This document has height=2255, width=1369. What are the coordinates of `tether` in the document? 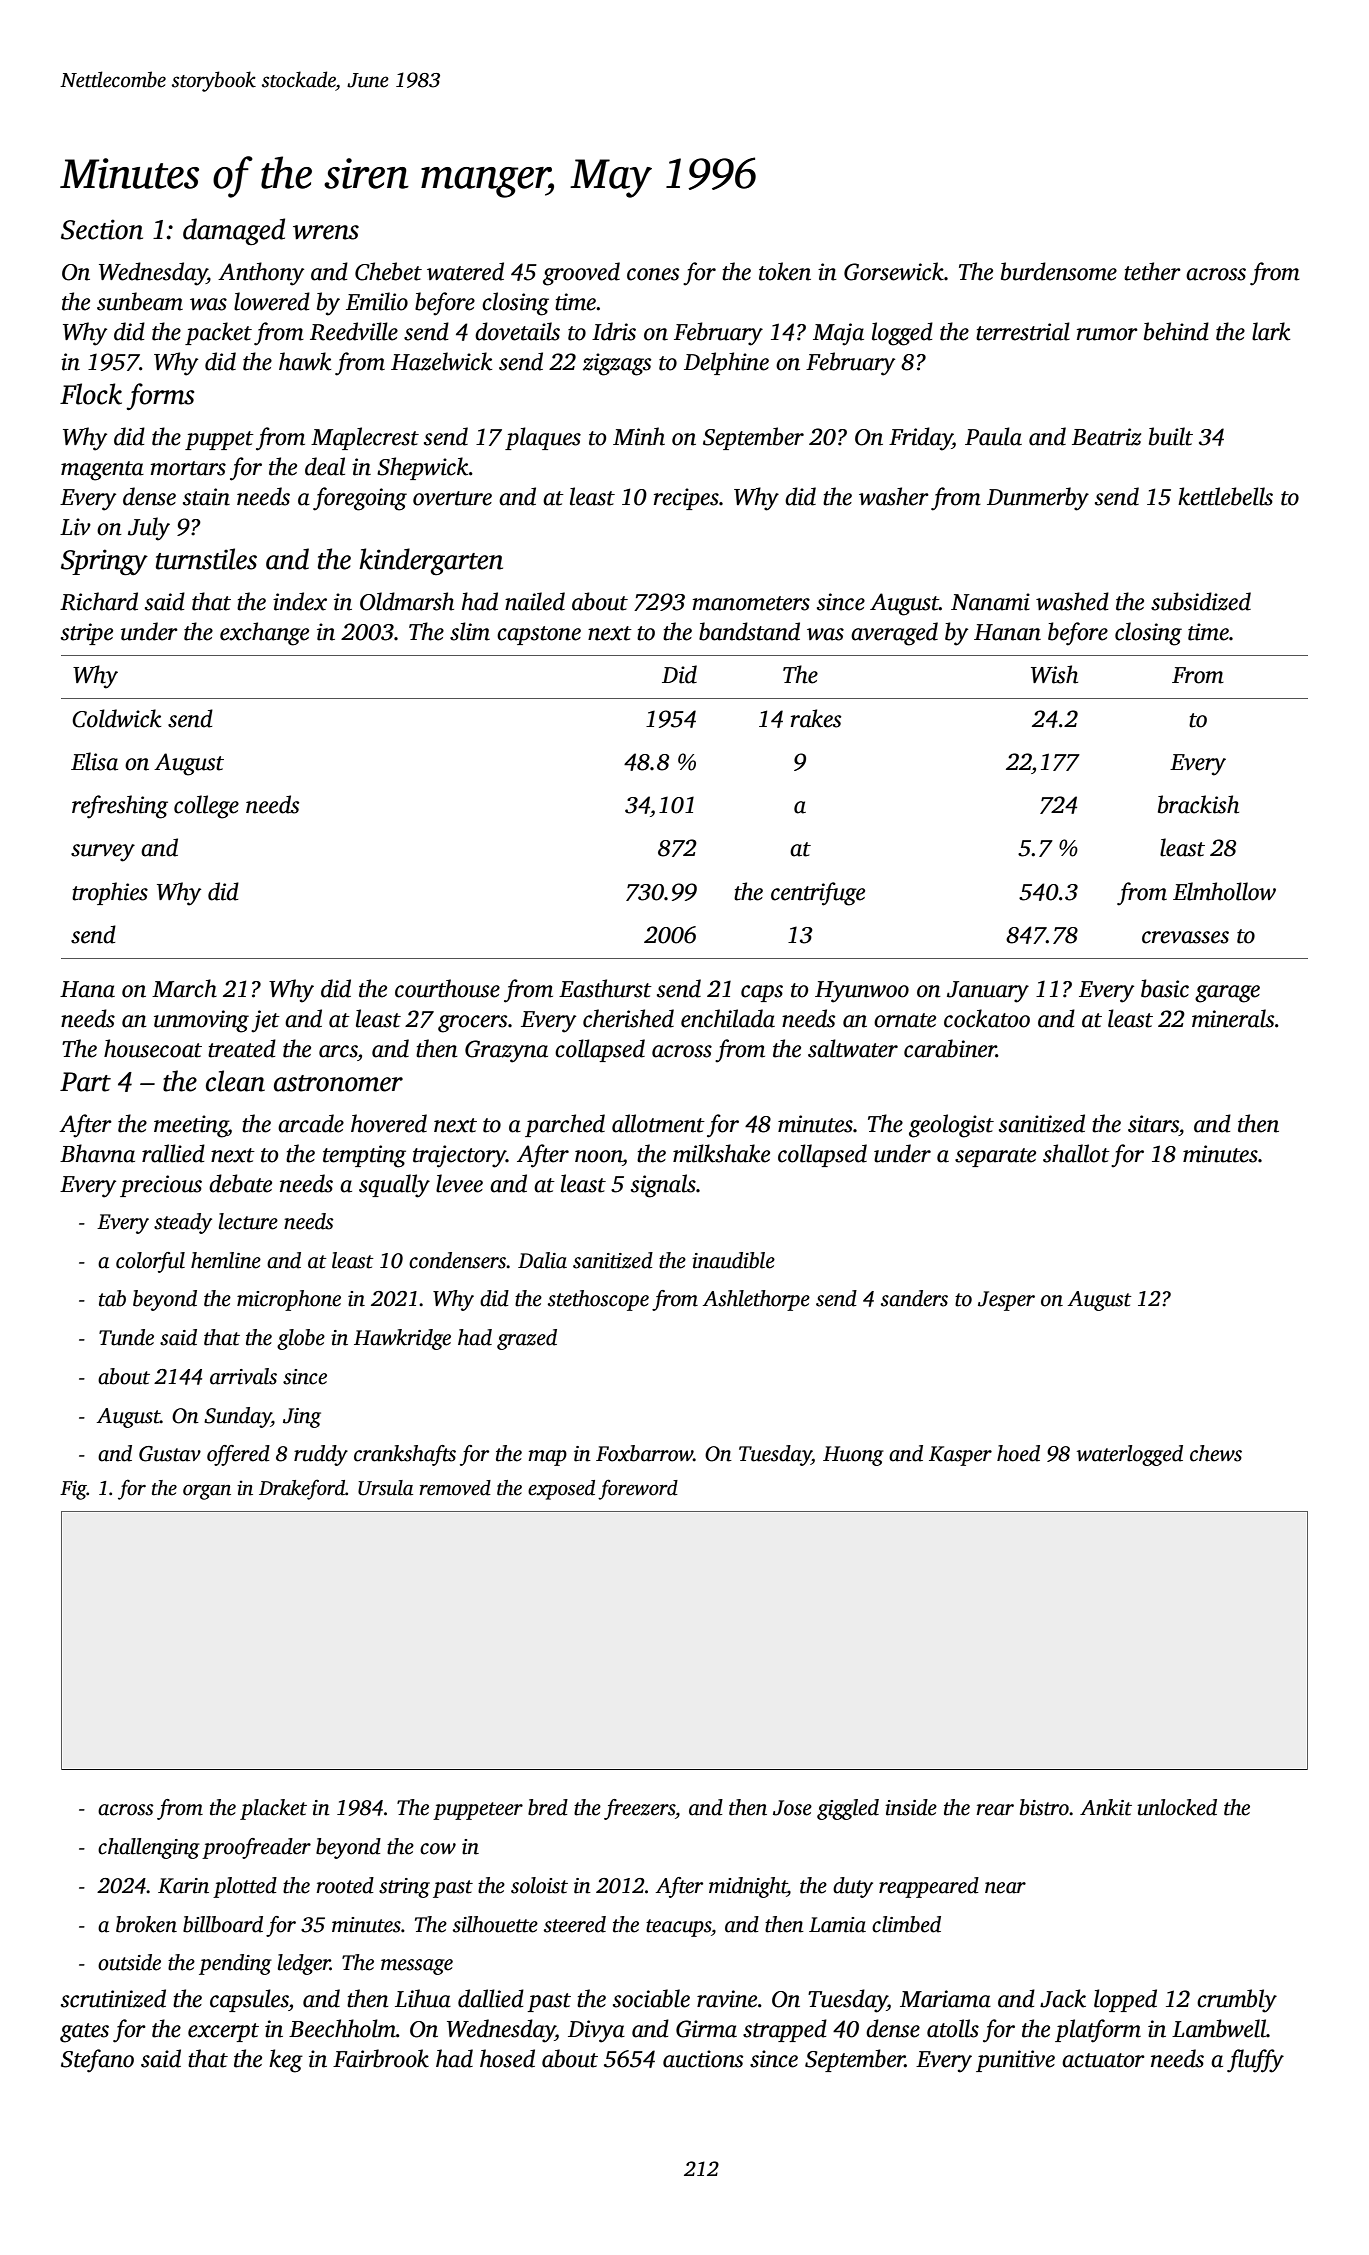 It's located at (1152, 271).
